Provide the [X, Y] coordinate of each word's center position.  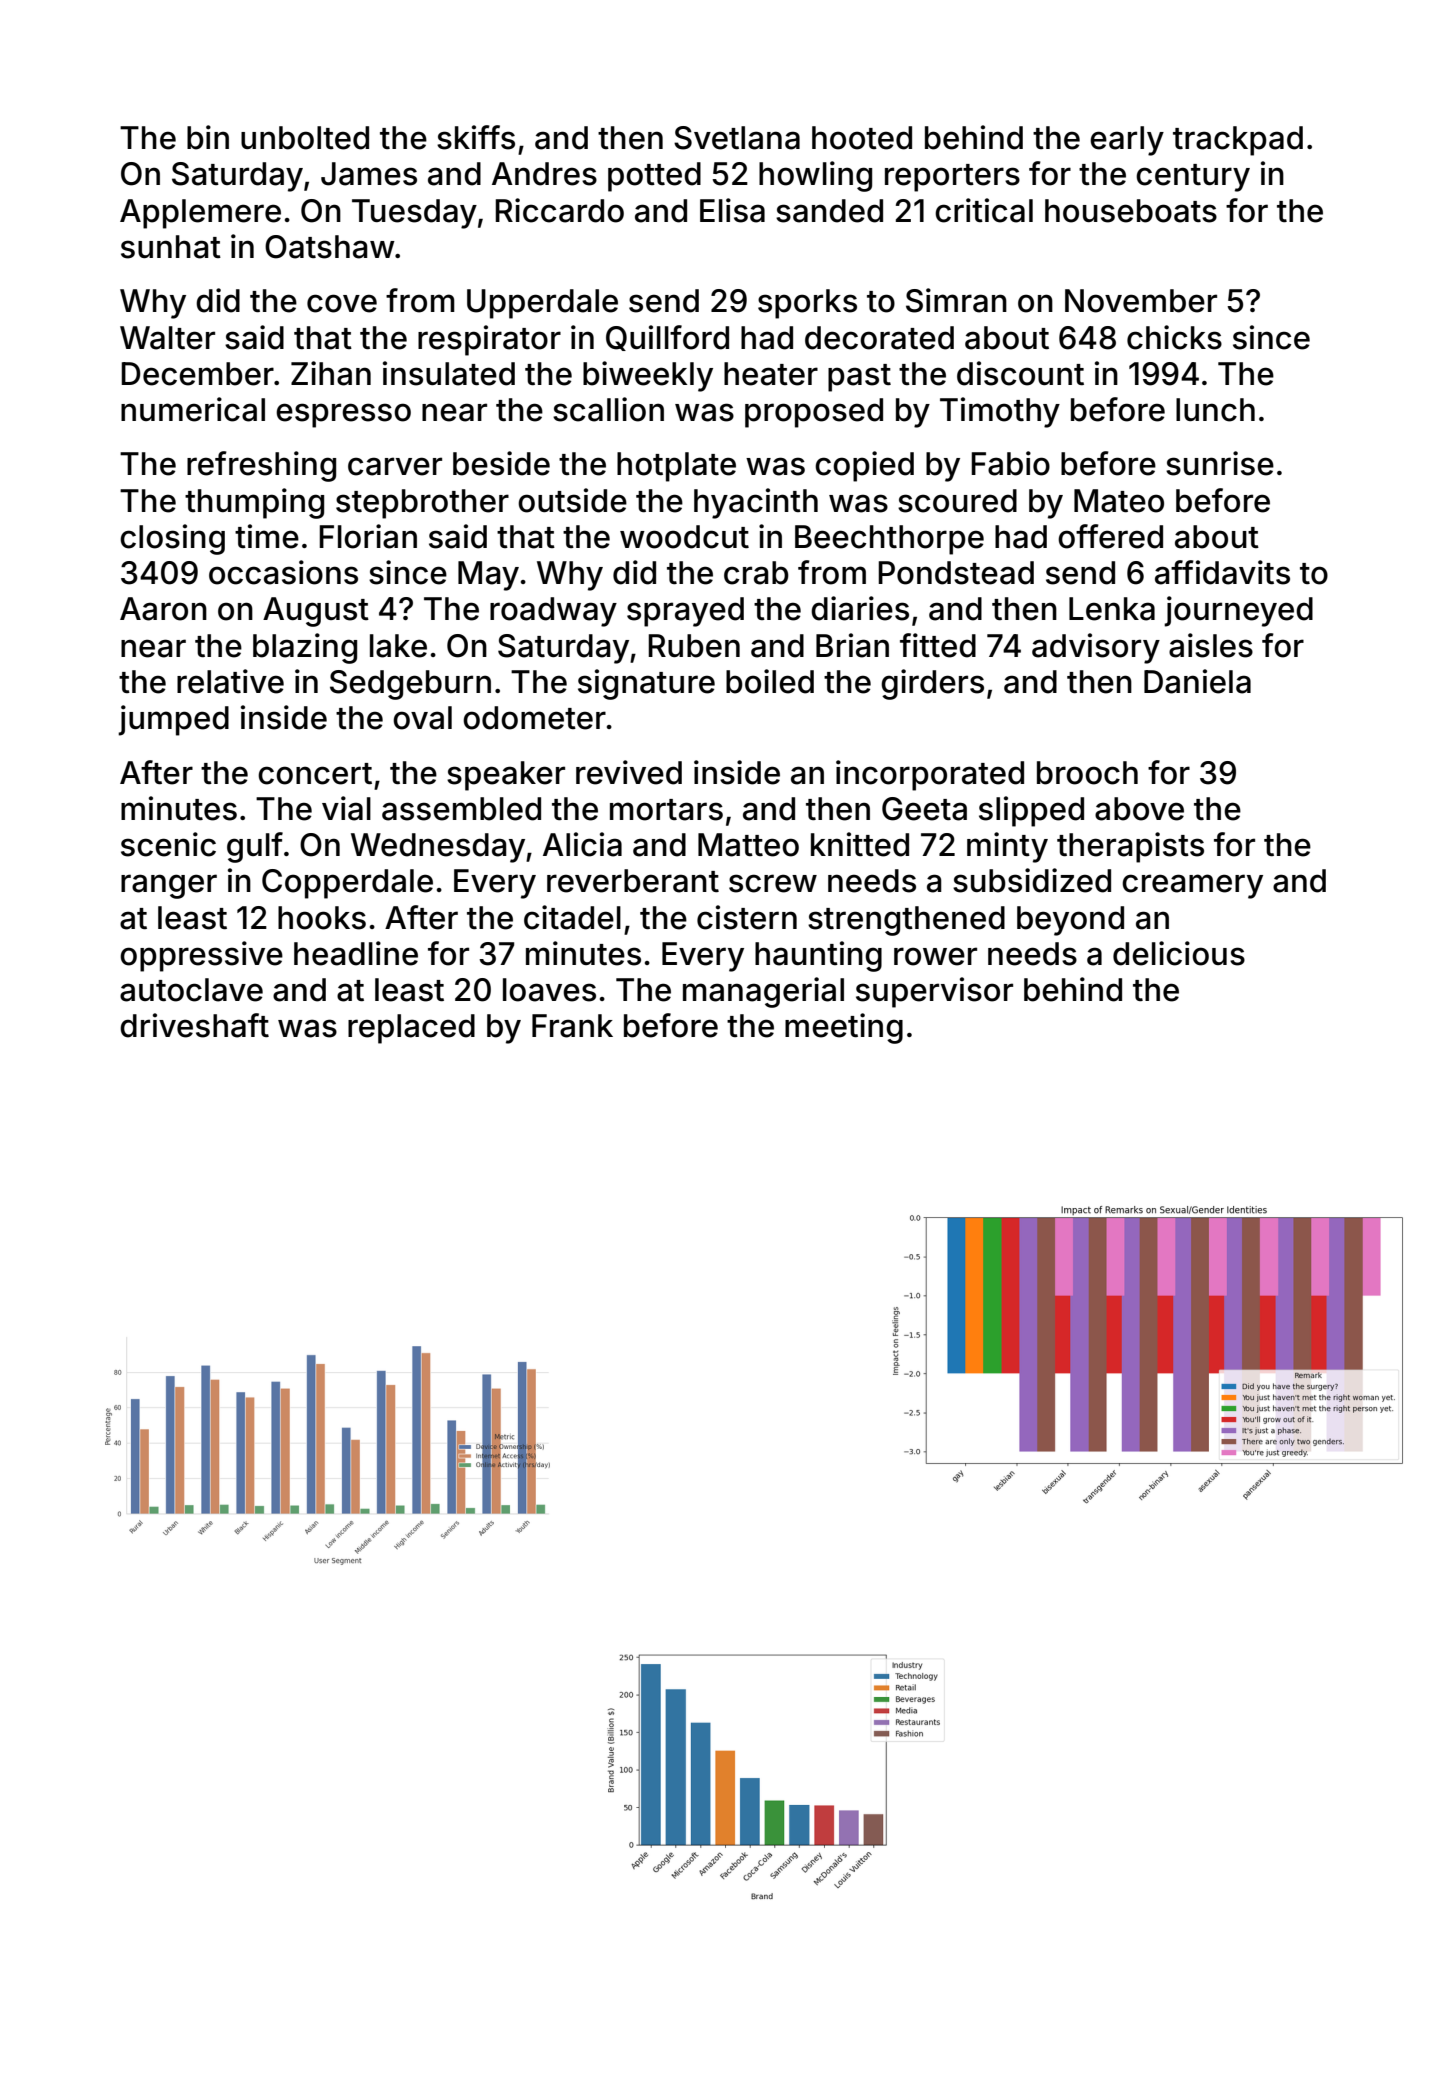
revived [629, 772]
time [267, 536]
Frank [572, 1026]
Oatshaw [330, 247]
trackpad [1238, 141]
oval [422, 718]
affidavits [1222, 572]
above [1139, 809]
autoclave [191, 990]
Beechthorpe [889, 540]
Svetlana [737, 138]
